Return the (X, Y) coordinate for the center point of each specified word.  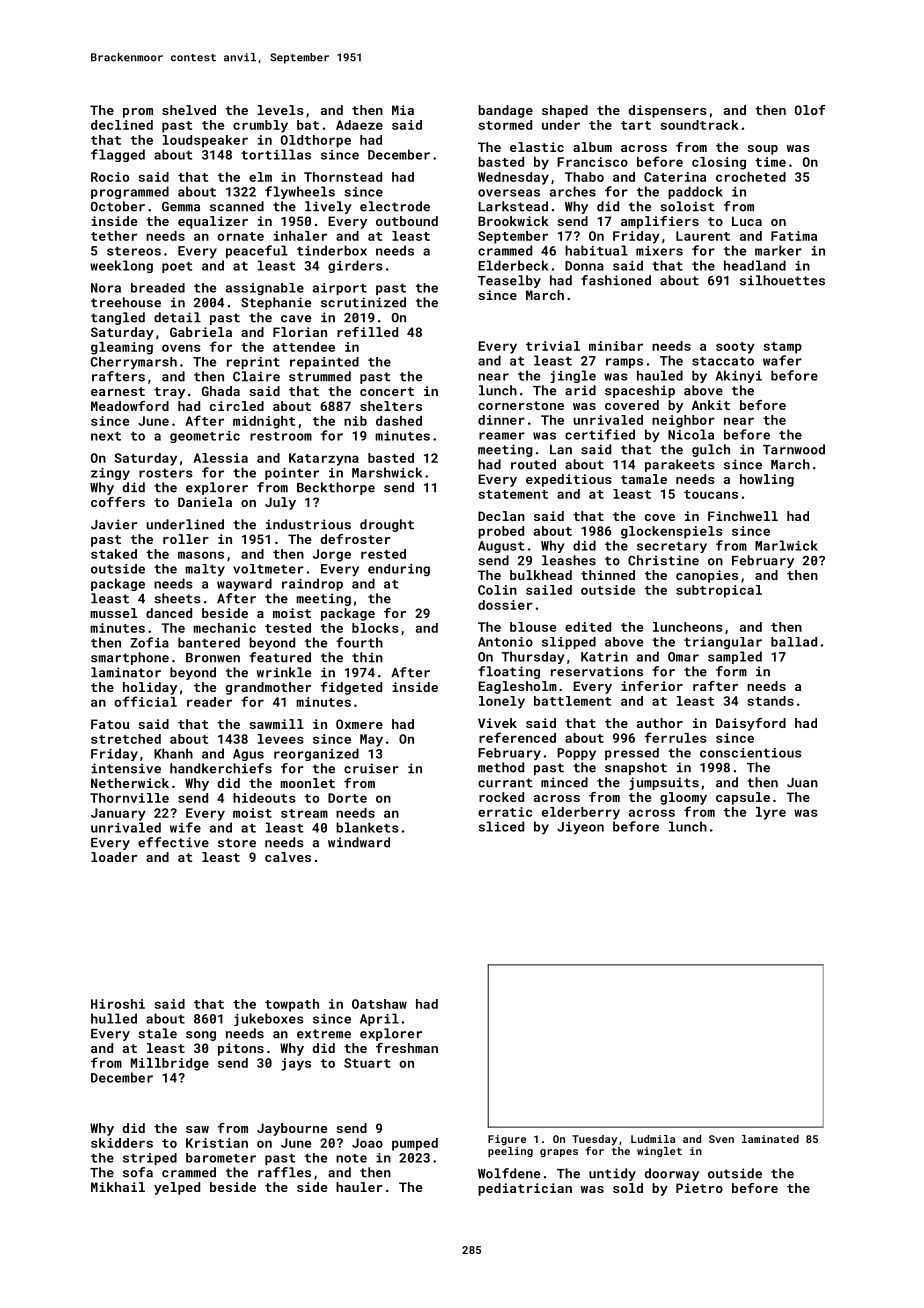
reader (209, 702)
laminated (770, 1139)
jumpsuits (664, 783)
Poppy (576, 754)
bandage (505, 111)
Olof (810, 110)
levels (281, 110)
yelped (177, 1188)
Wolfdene (509, 1173)
